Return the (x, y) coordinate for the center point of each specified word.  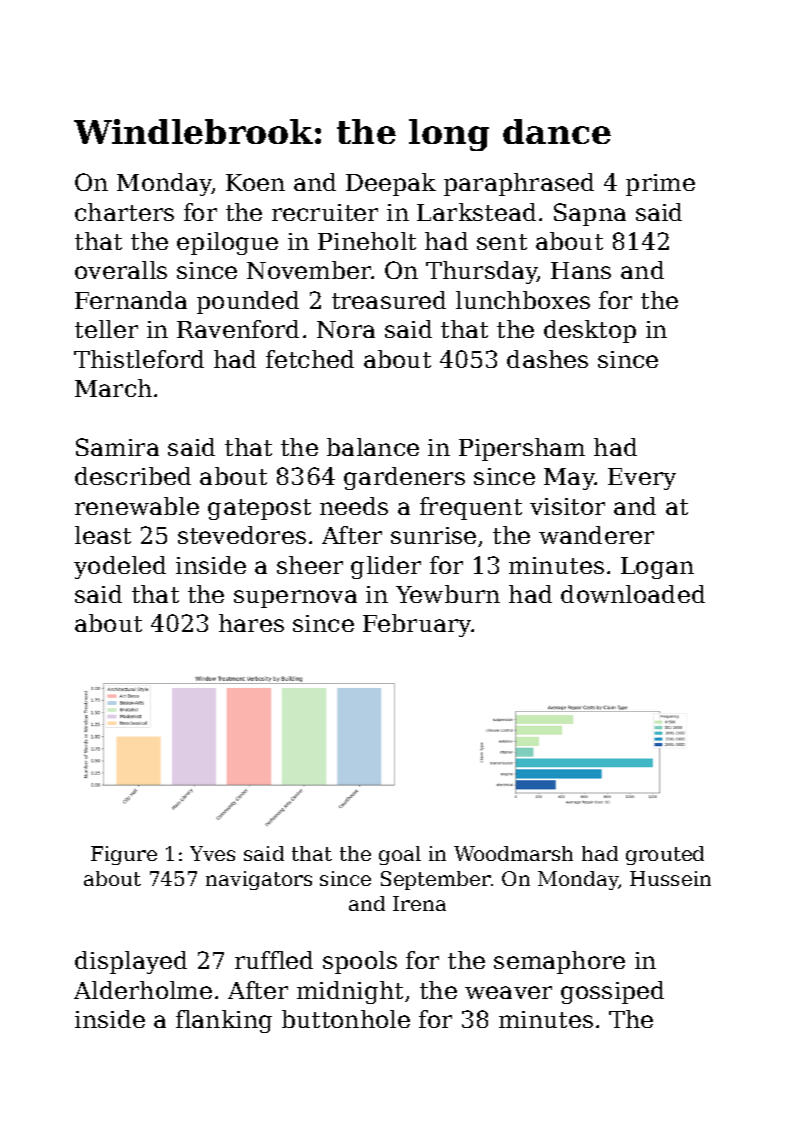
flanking (224, 1021)
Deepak (391, 184)
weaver (508, 992)
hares (251, 623)
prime (660, 185)
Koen (255, 182)
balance (373, 447)
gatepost (259, 509)
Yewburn (448, 594)
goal (400, 855)
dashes (547, 359)
